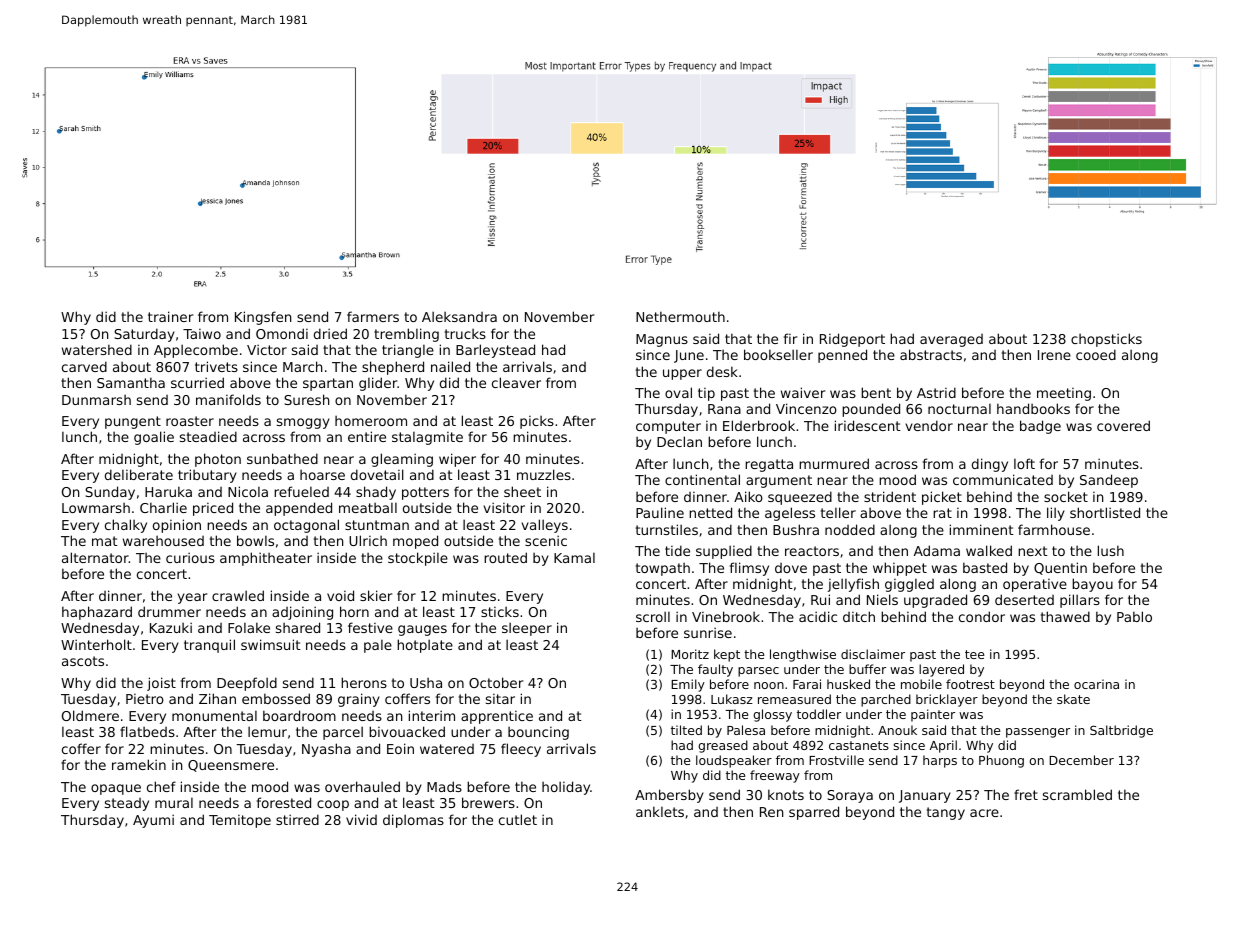  I want to click on regatta, so click(769, 465).
